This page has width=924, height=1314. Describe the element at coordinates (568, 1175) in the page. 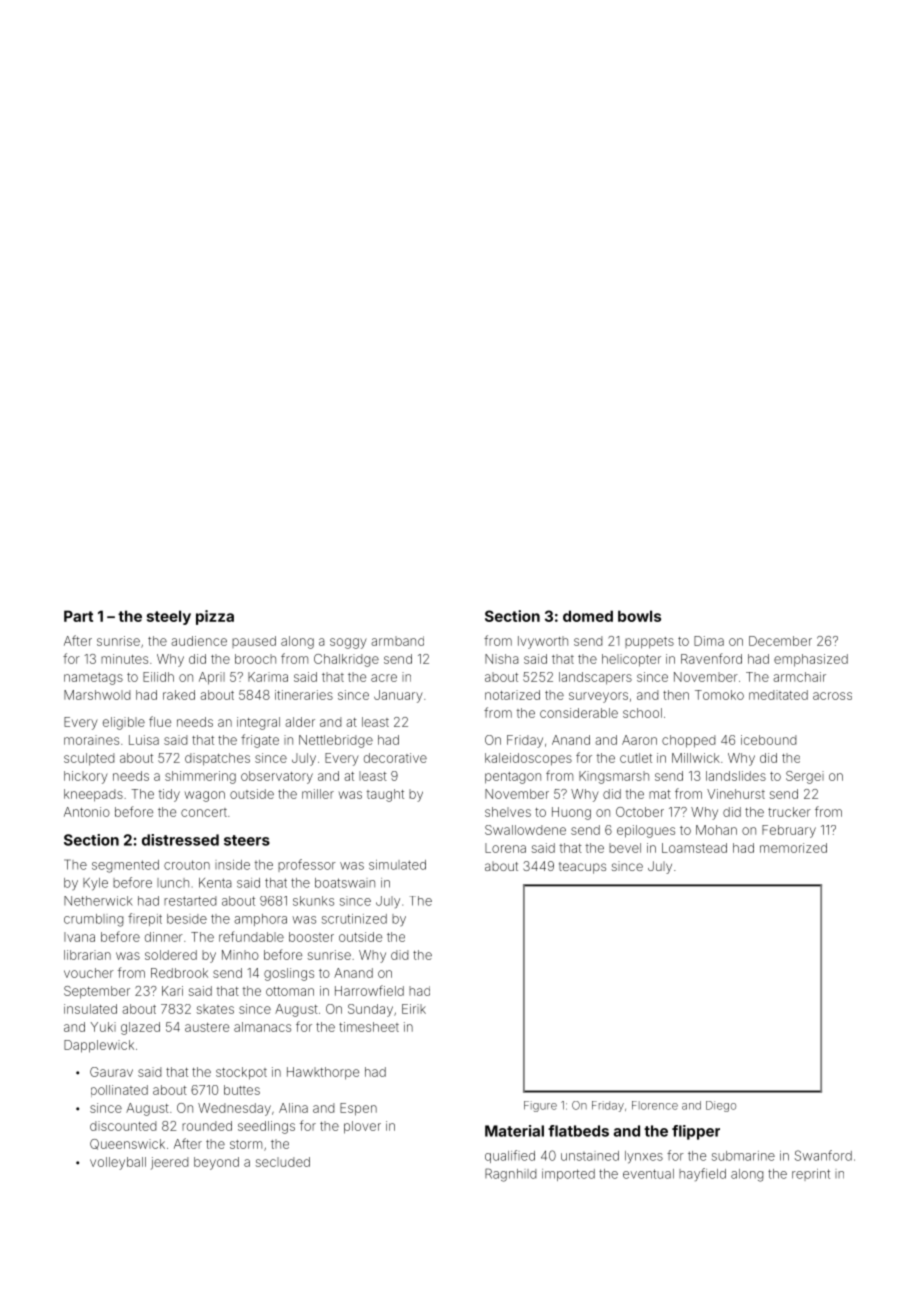

I see `imported` at that location.
